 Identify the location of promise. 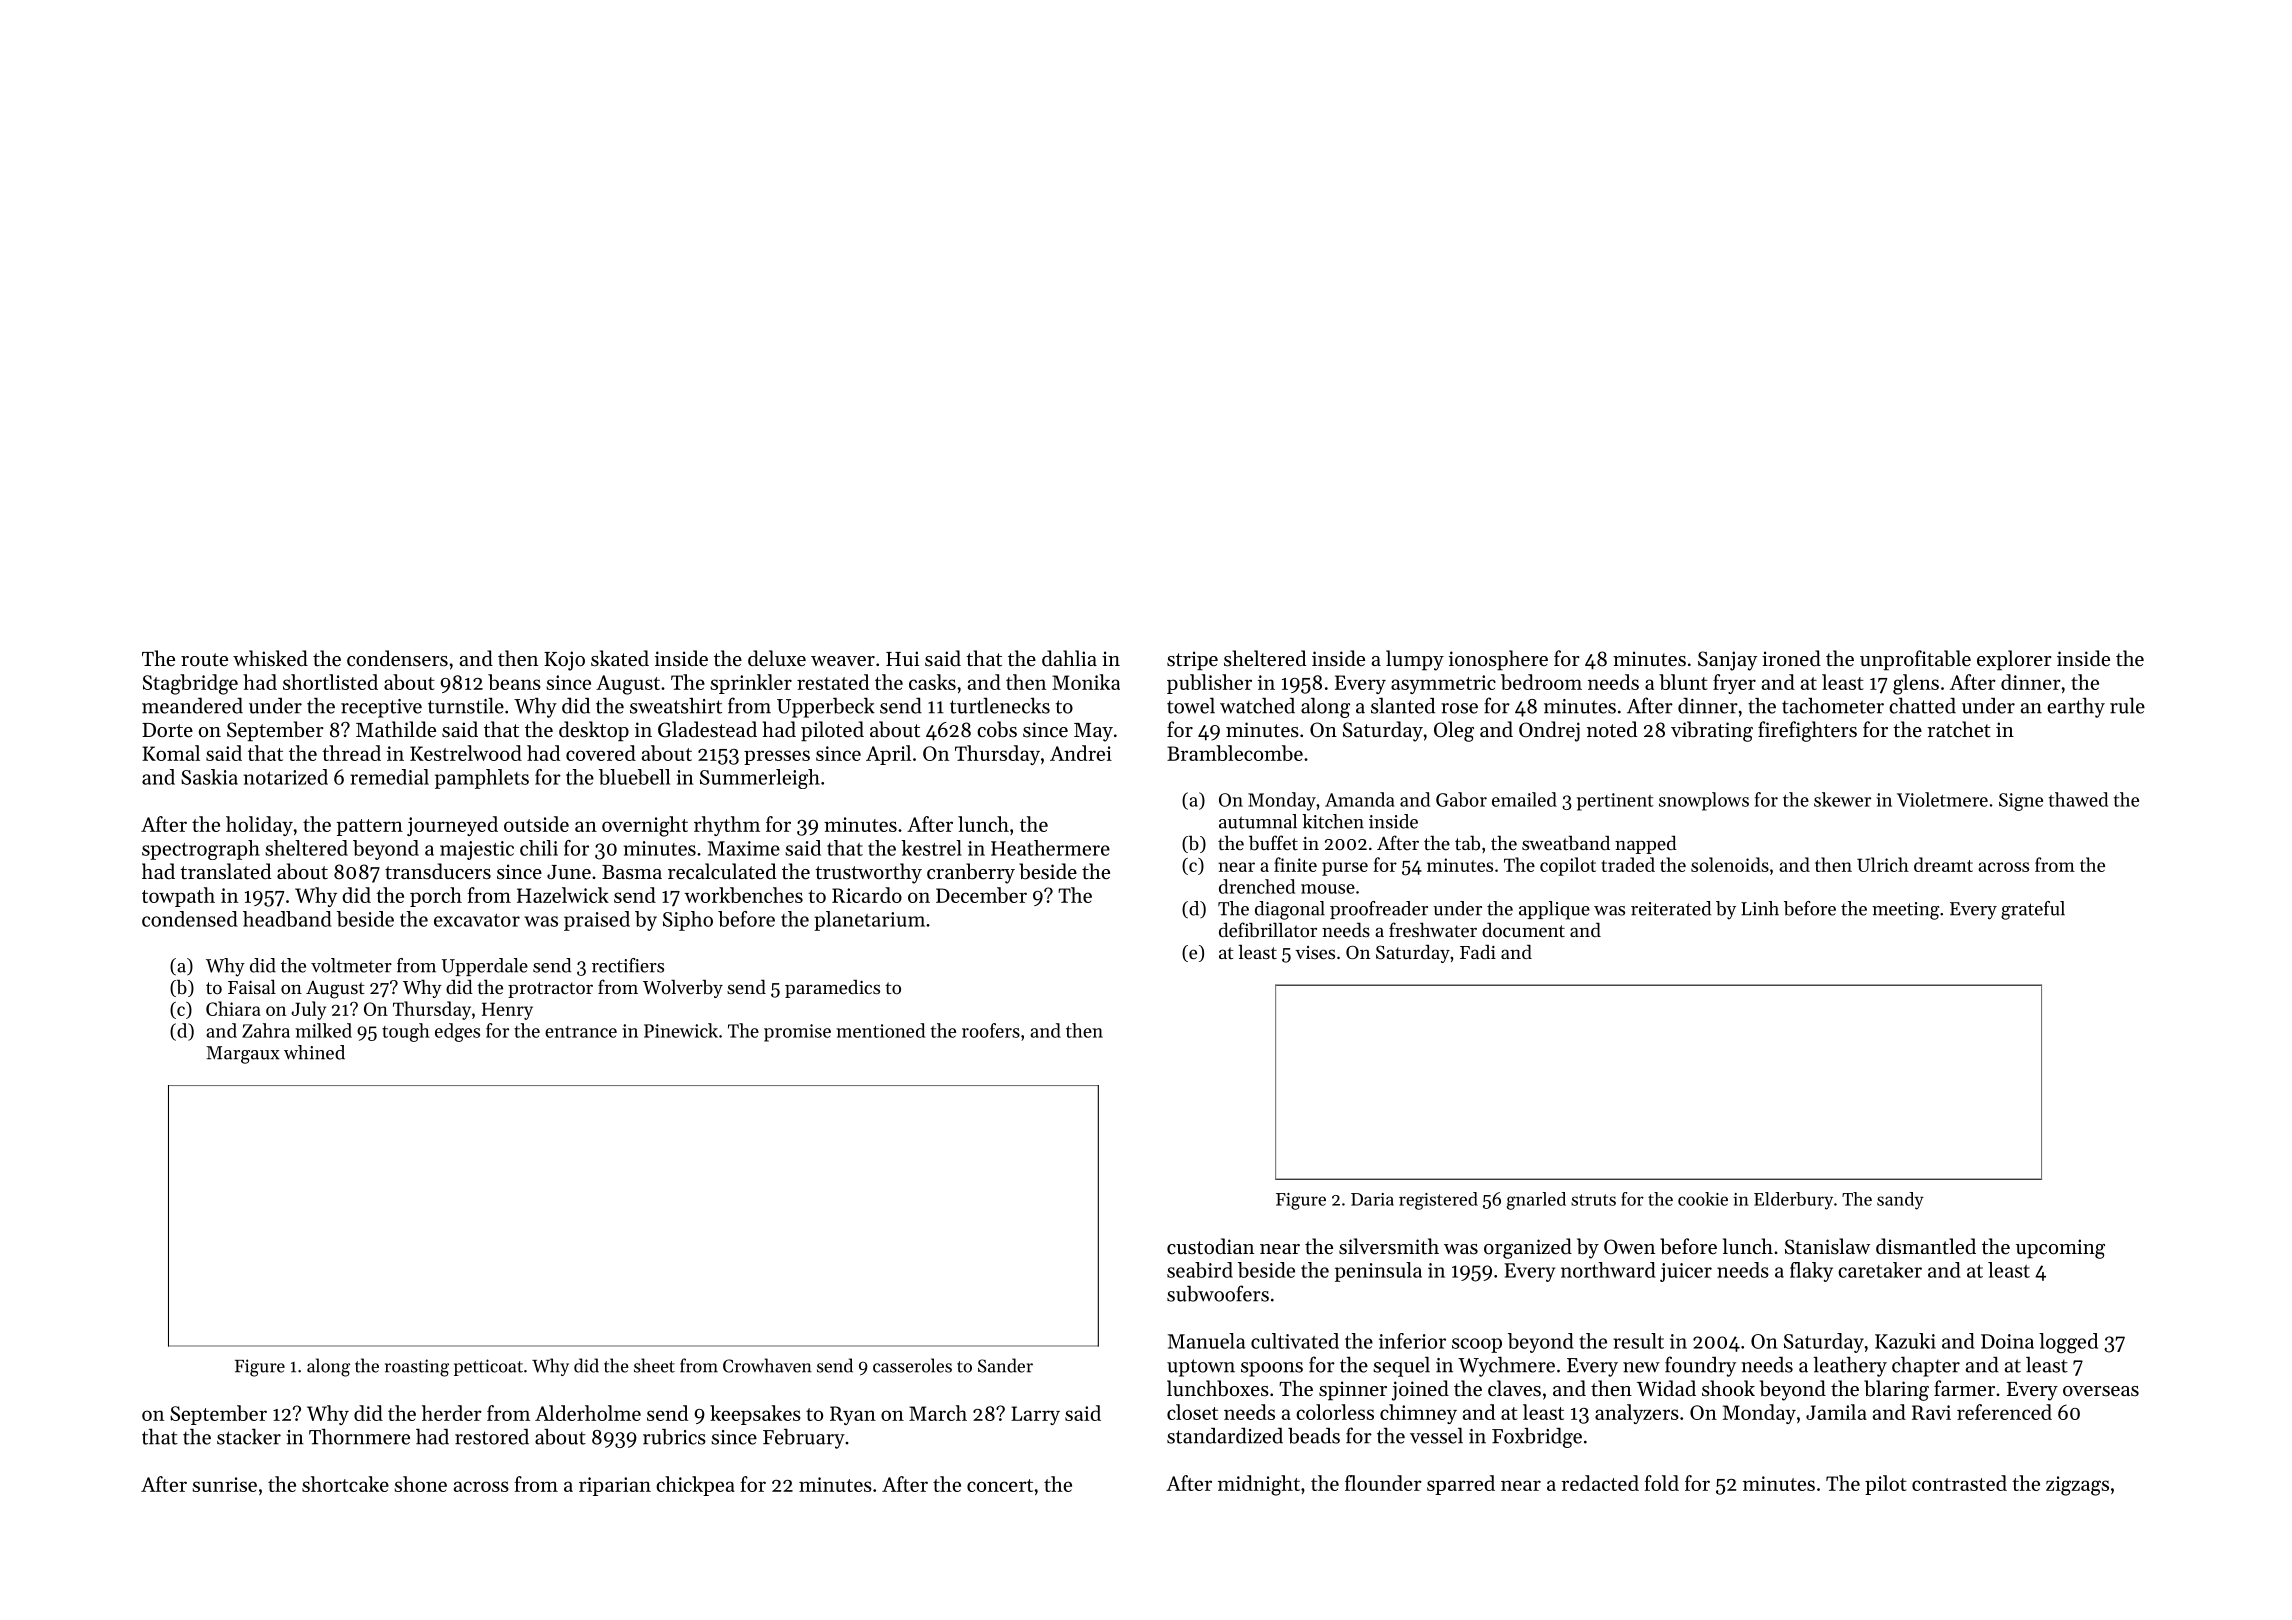
(797, 1033).
